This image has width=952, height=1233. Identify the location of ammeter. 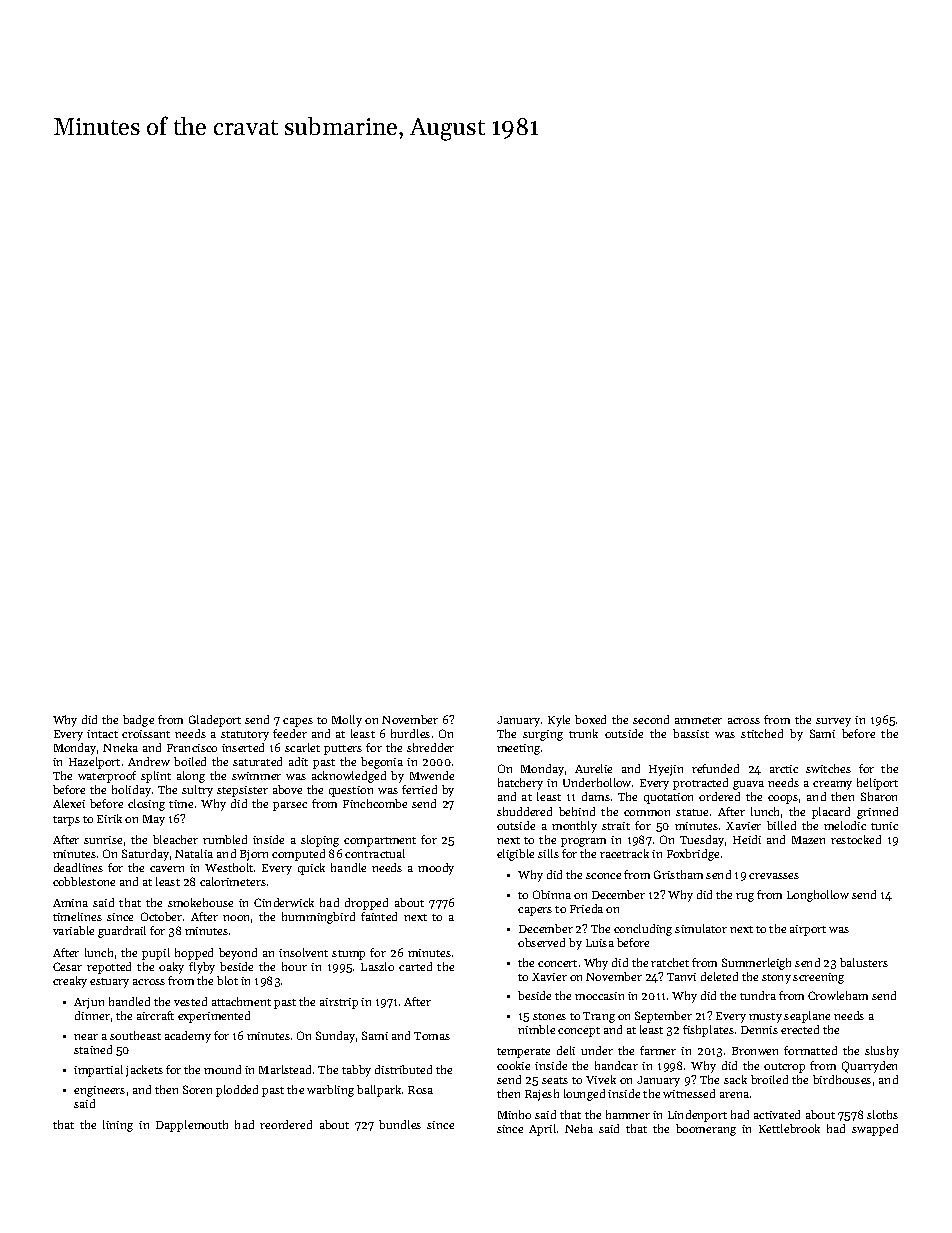
(698, 720).
